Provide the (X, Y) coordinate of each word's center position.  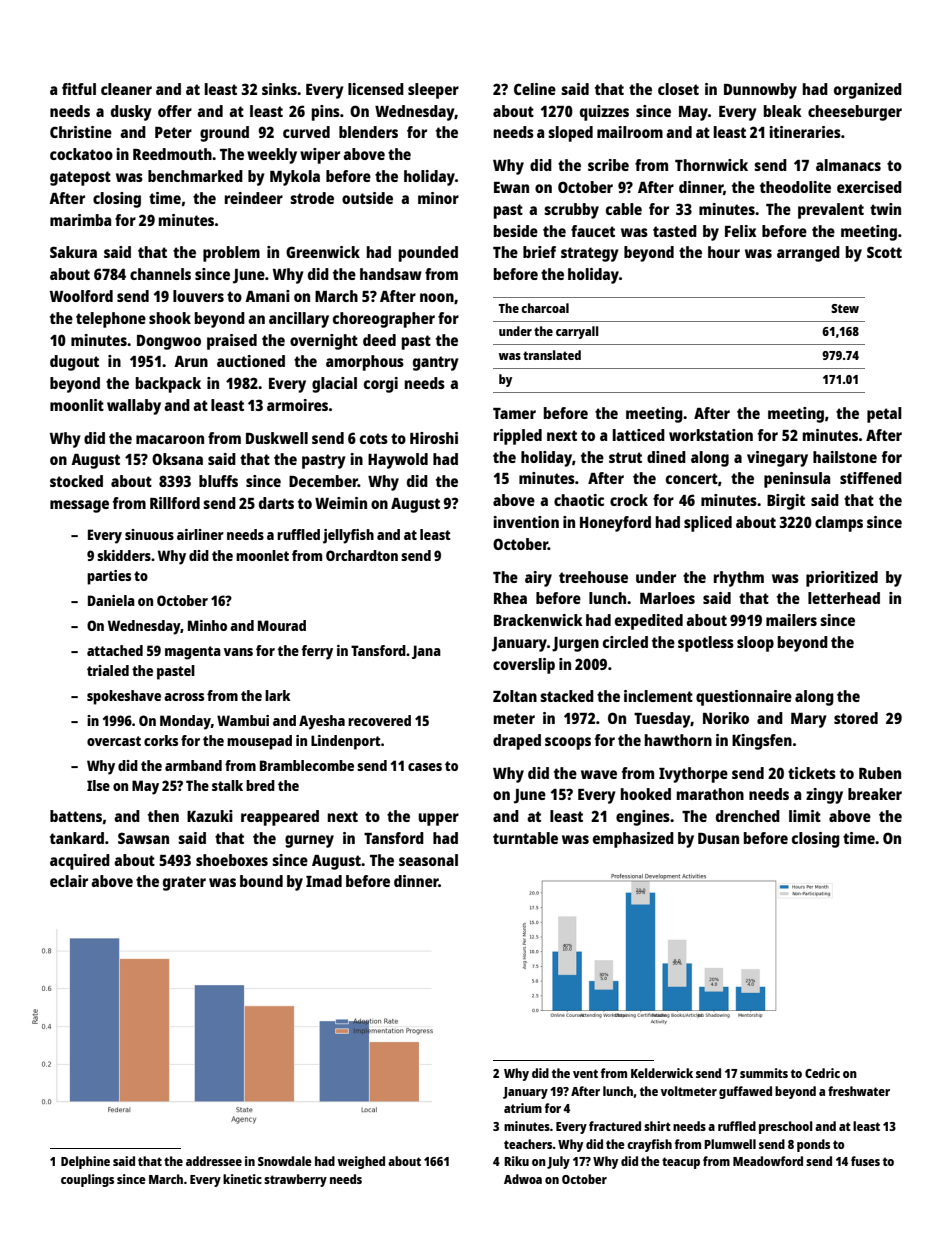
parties (109, 577)
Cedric (822, 1073)
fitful (79, 89)
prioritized (842, 579)
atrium (523, 1108)
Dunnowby (760, 91)
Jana (426, 652)
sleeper (433, 91)
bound (261, 881)
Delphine (85, 1162)
